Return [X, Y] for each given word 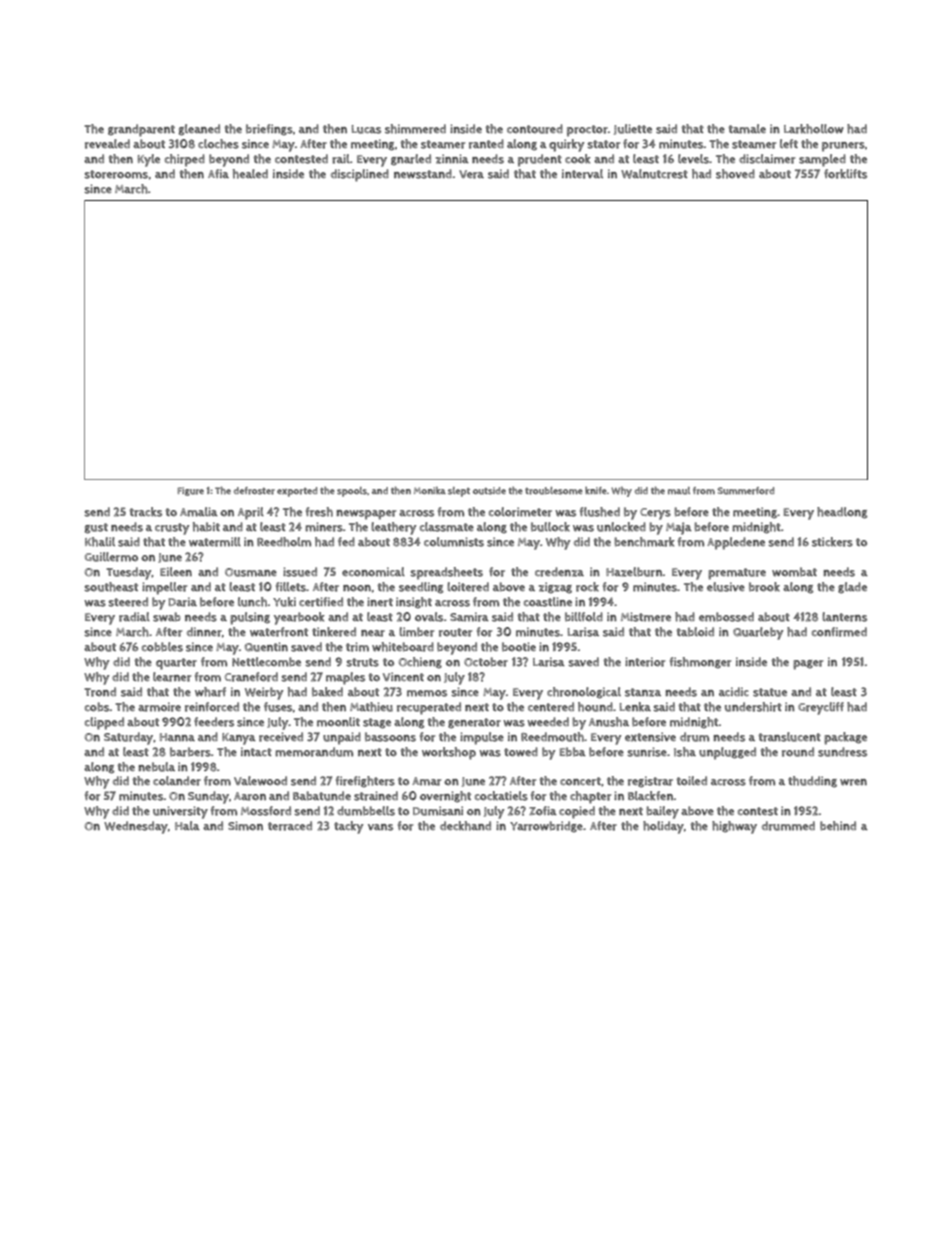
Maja [679, 528]
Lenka [635, 707]
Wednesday [136, 827]
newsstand [423, 174]
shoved [735, 174]
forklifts [845, 174]
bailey [662, 812]
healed [250, 174]
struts [362, 662]
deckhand [465, 826]
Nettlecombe [266, 662]
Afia [218, 173]
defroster [254, 491]
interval [582, 174]
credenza [559, 572]
